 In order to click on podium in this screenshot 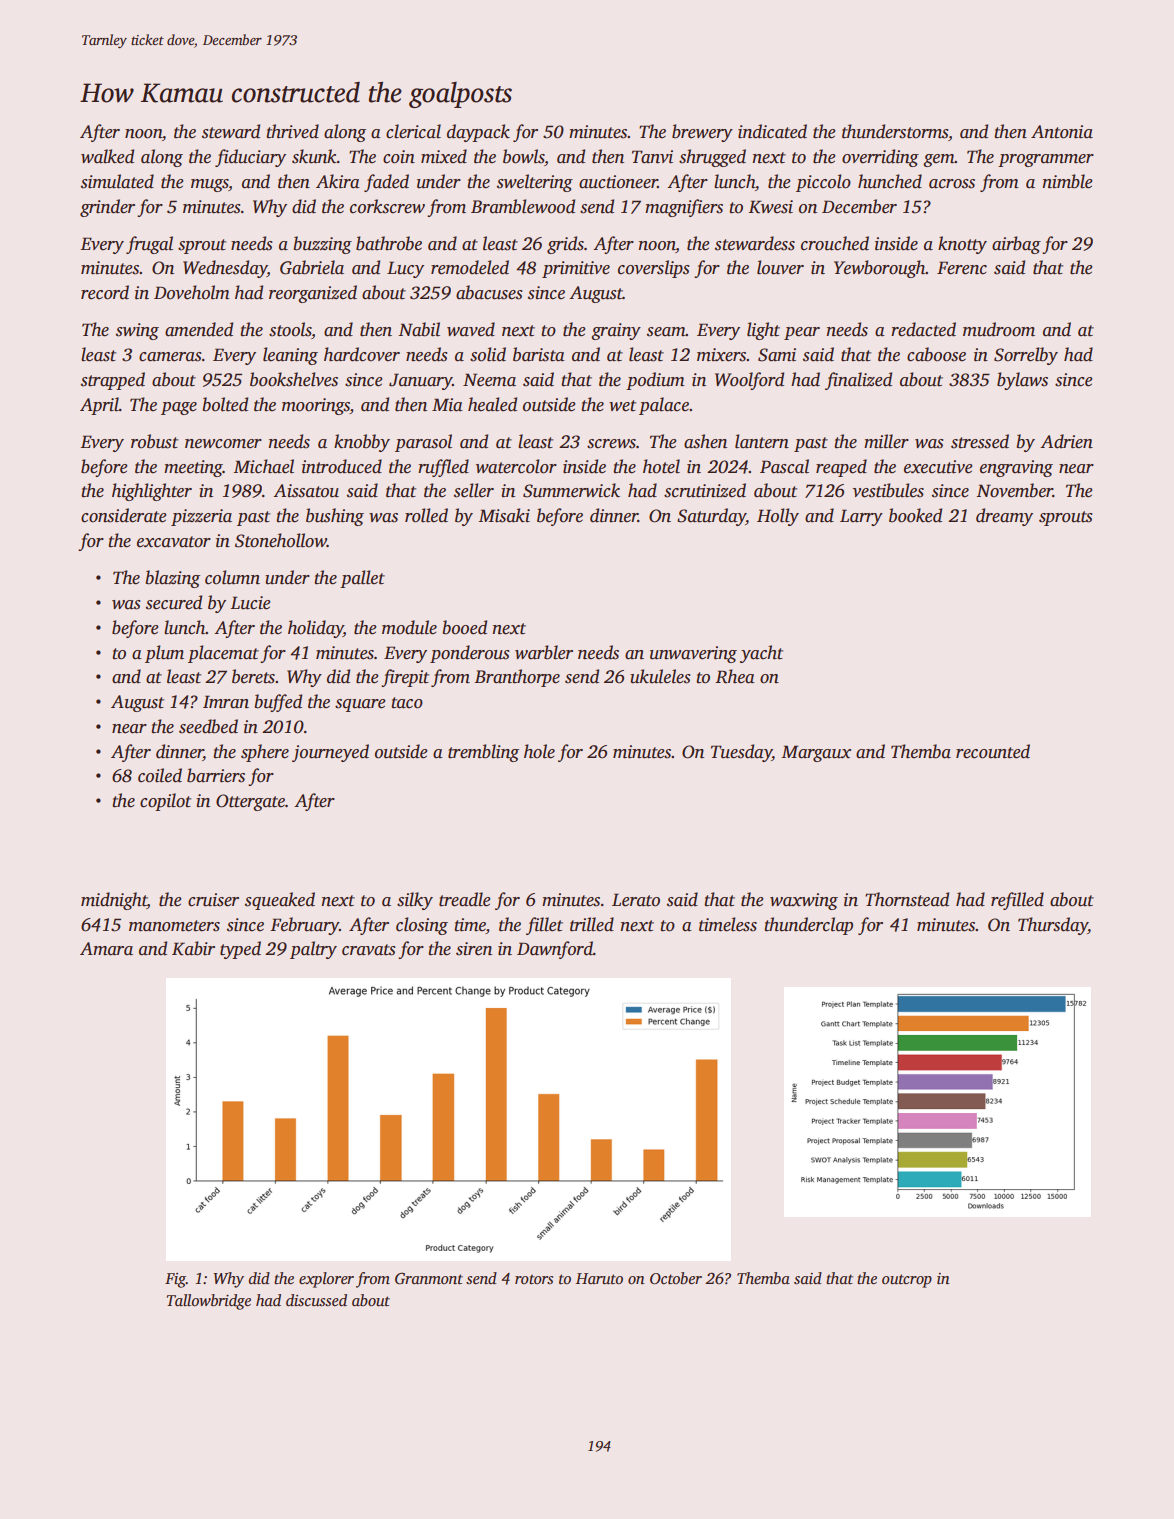, I will do `click(655, 381)`.
